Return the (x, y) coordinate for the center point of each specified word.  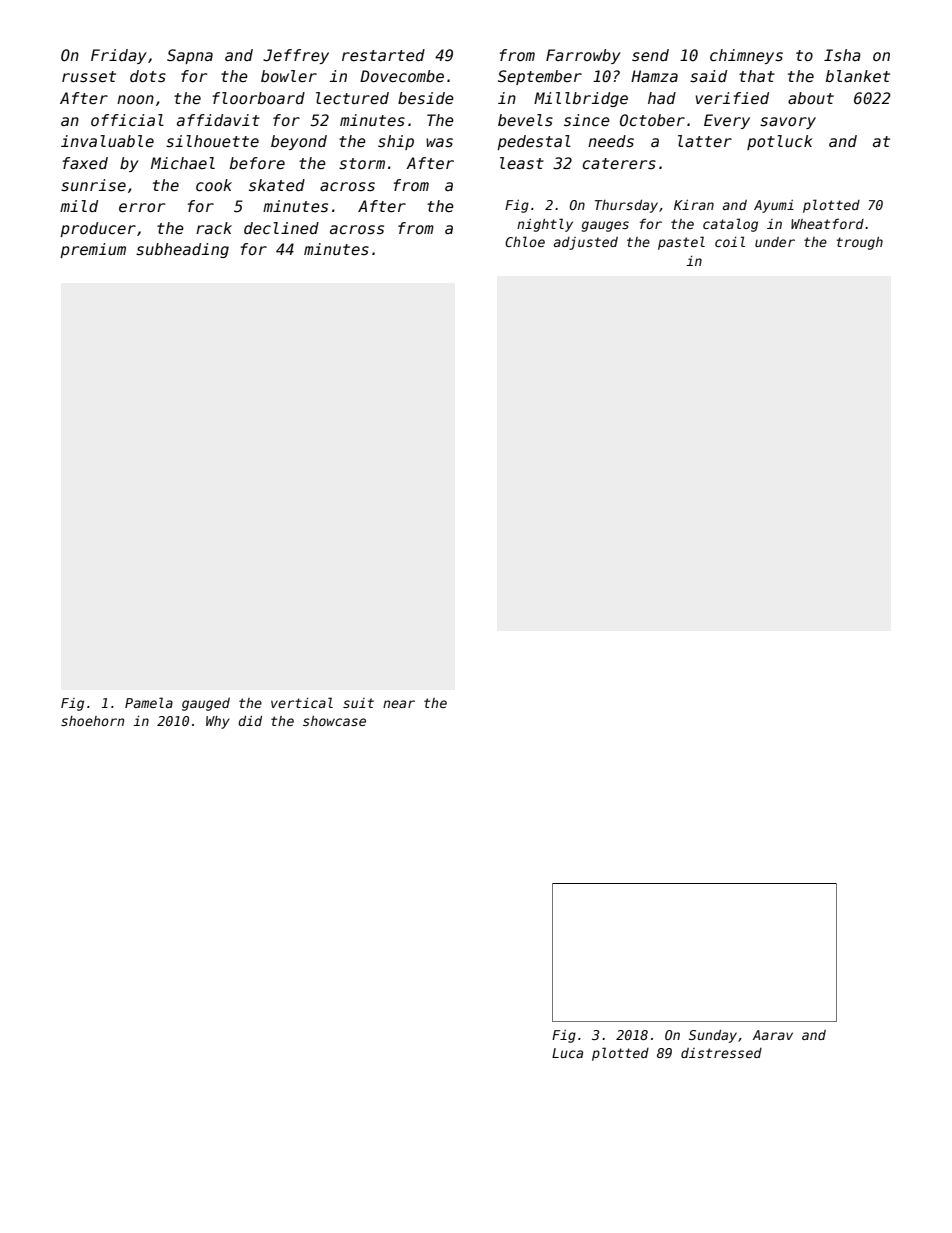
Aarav (773, 1035)
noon (135, 99)
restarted (383, 55)
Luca (567, 1053)
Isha (842, 55)
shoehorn (92, 721)
